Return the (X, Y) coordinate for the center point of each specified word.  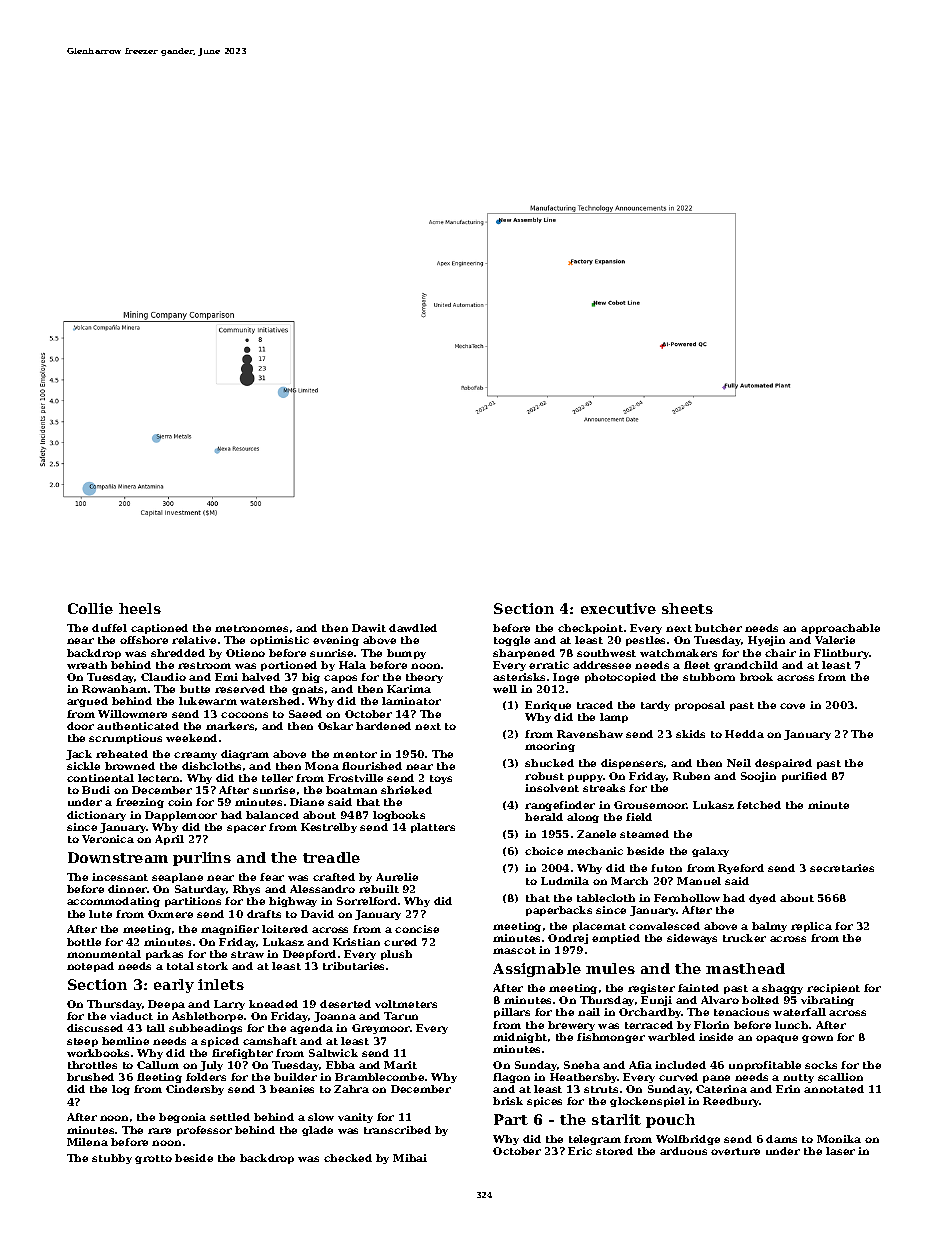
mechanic (595, 851)
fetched (759, 805)
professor (204, 1131)
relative (194, 640)
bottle (84, 942)
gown (817, 1039)
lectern (158, 778)
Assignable (537, 970)
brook (756, 677)
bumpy (406, 654)
